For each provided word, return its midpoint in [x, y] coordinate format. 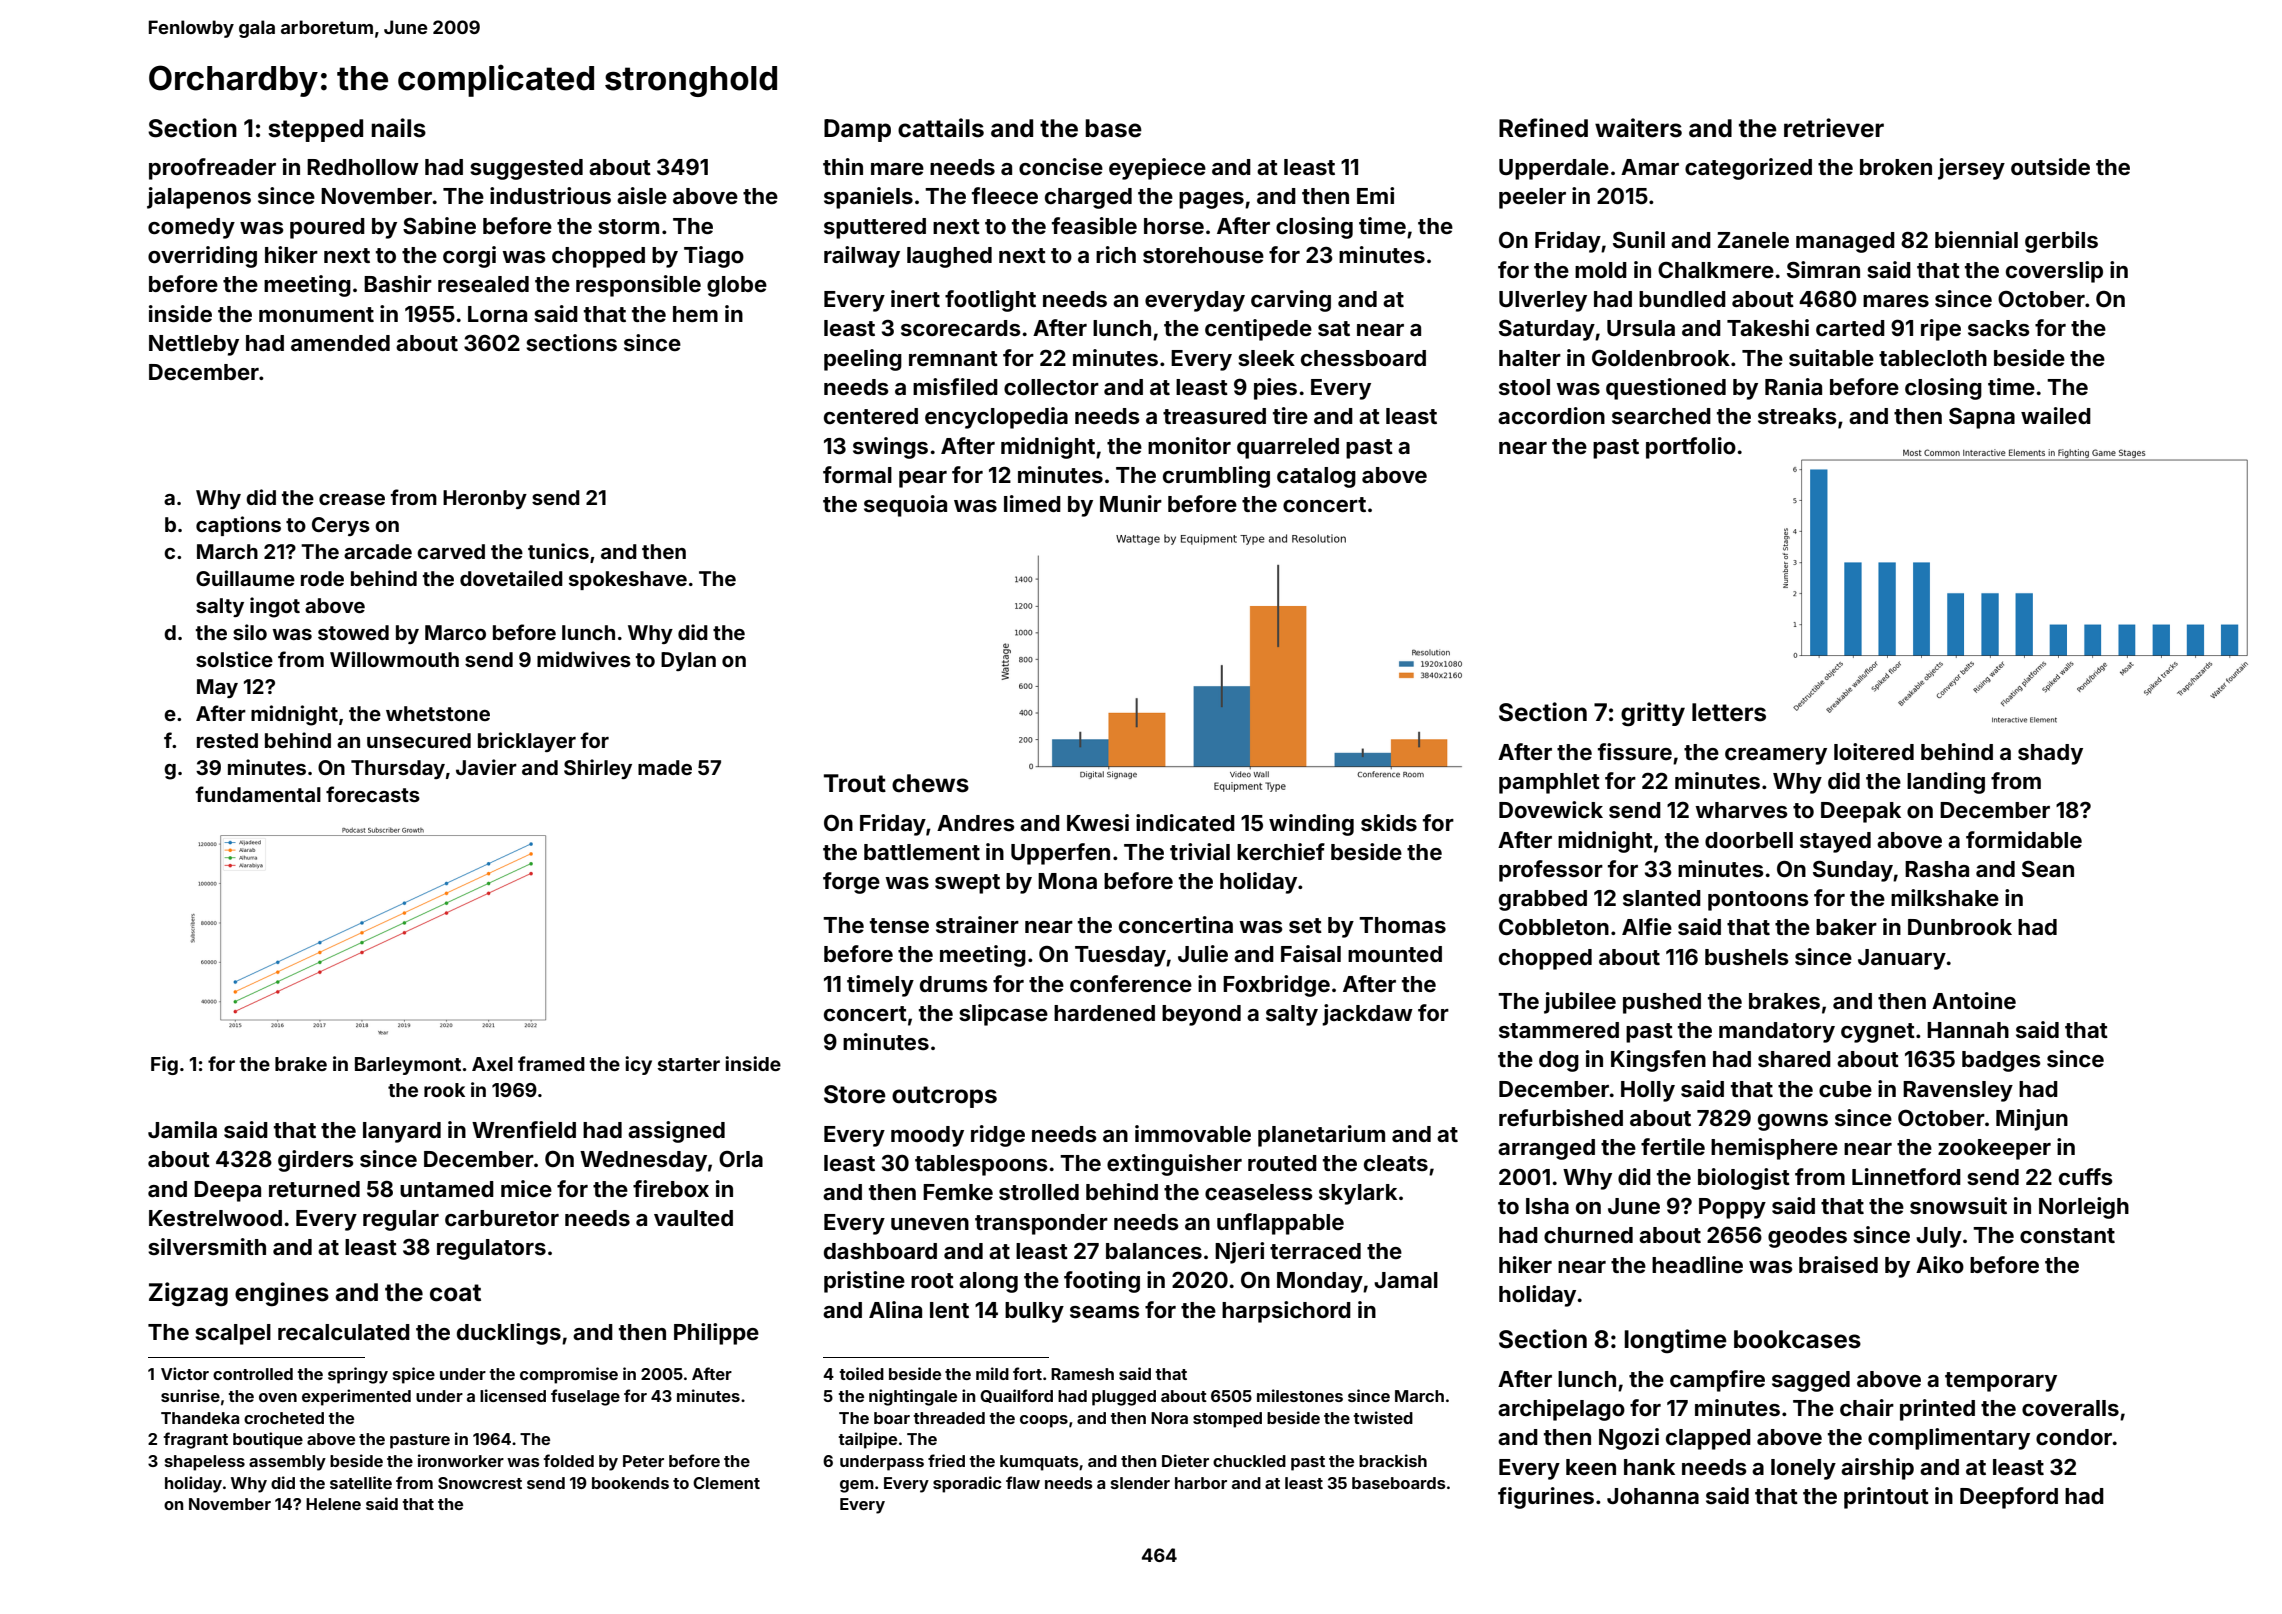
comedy [191, 228]
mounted [1395, 954]
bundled [1682, 299]
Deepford [2009, 1498]
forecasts [373, 794]
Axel [492, 1064]
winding [1311, 825]
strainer [977, 924]
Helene [333, 1504]
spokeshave [628, 580]
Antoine [1974, 1000]
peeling [863, 360]
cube [1845, 1089]
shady [2050, 754]
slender [1140, 1483]
